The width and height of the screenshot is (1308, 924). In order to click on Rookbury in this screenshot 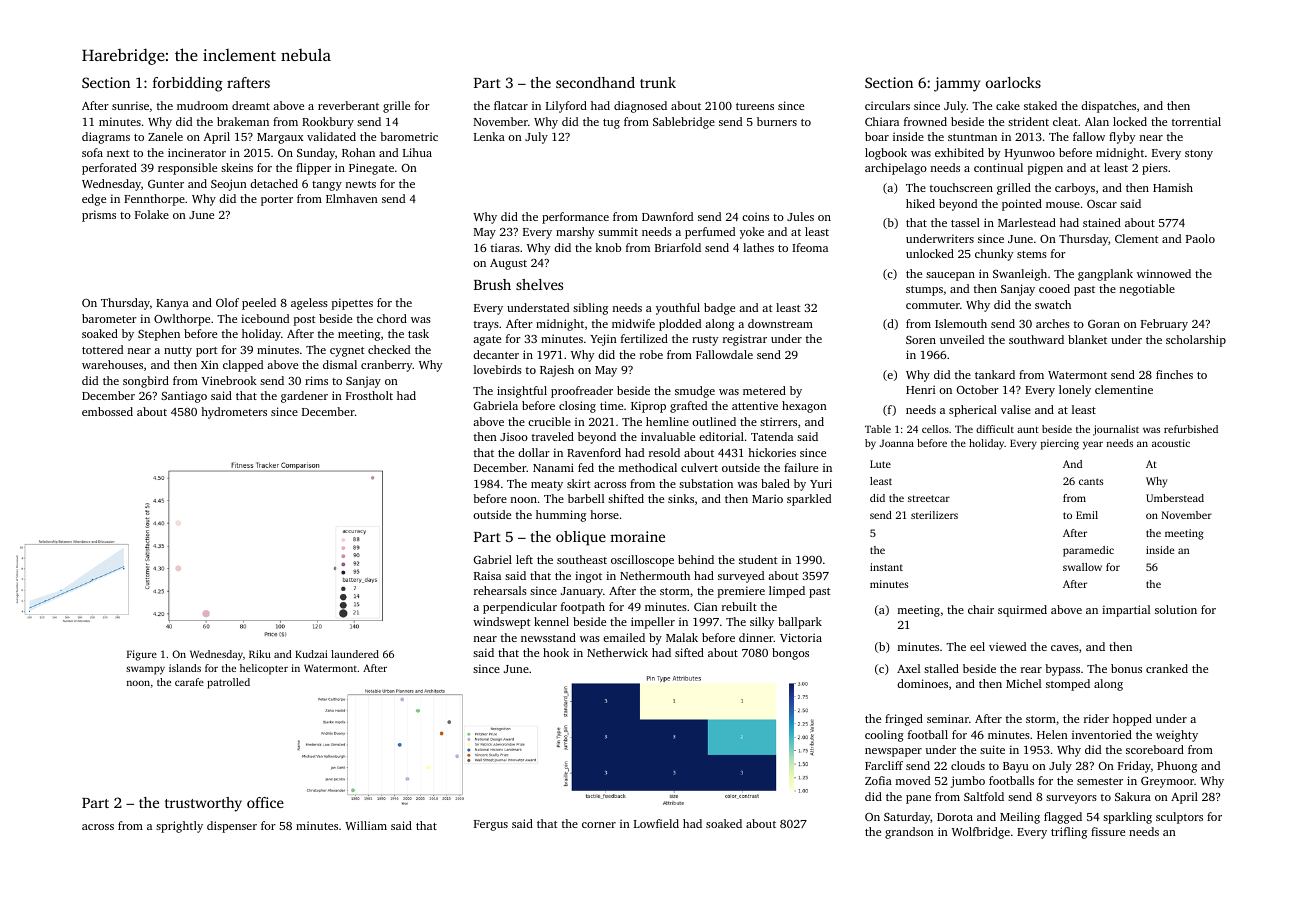, I will do `click(328, 123)`.
